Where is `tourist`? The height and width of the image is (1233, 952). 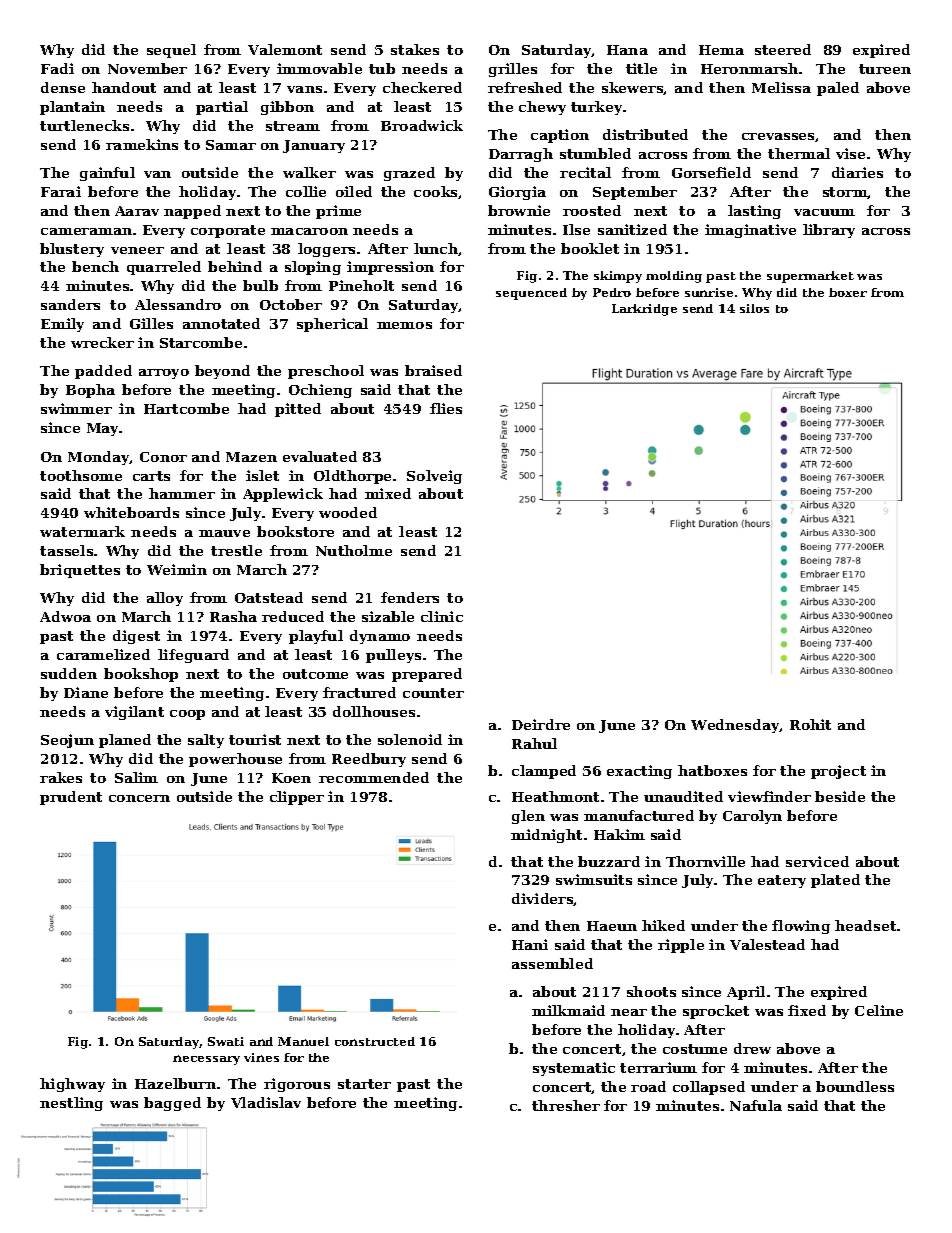 tourist is located at coordinates (255, 739).
